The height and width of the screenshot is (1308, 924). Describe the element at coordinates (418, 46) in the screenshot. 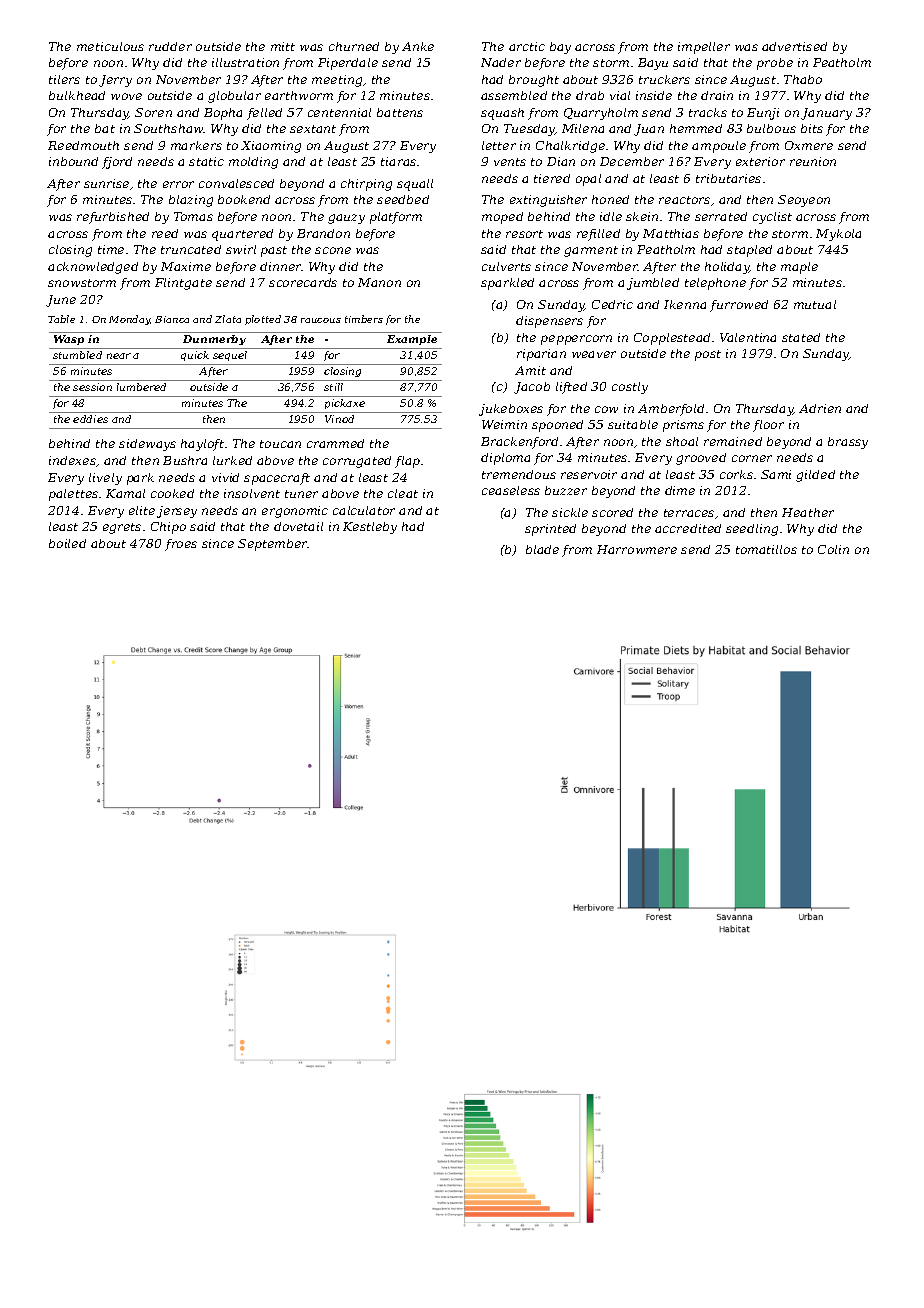

I see `Anke` at that location.
